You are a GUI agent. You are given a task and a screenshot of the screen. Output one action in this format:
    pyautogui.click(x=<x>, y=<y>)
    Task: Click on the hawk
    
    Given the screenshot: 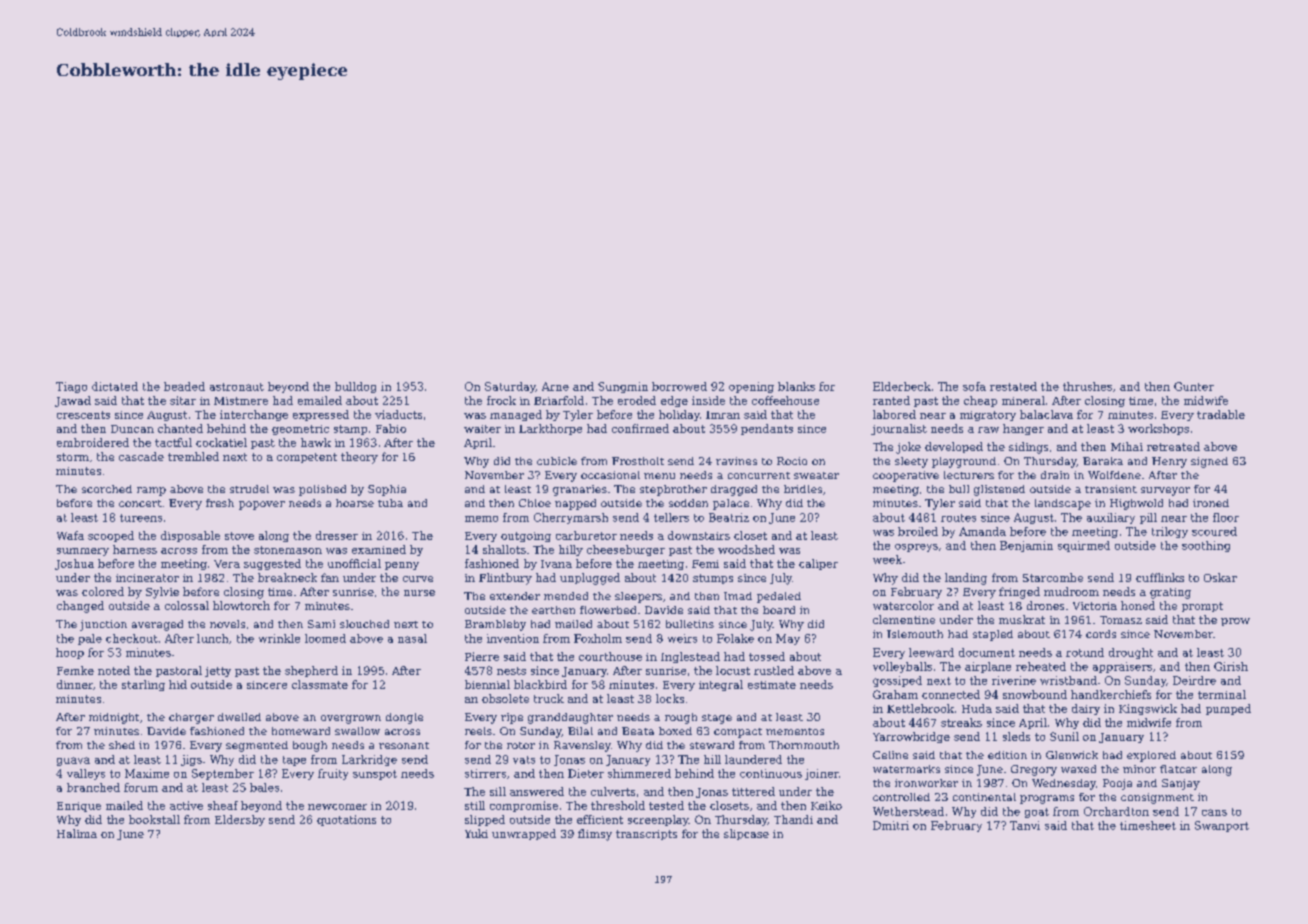 What is the action you would take?
    pyautogui.click(x=316, y=442)
